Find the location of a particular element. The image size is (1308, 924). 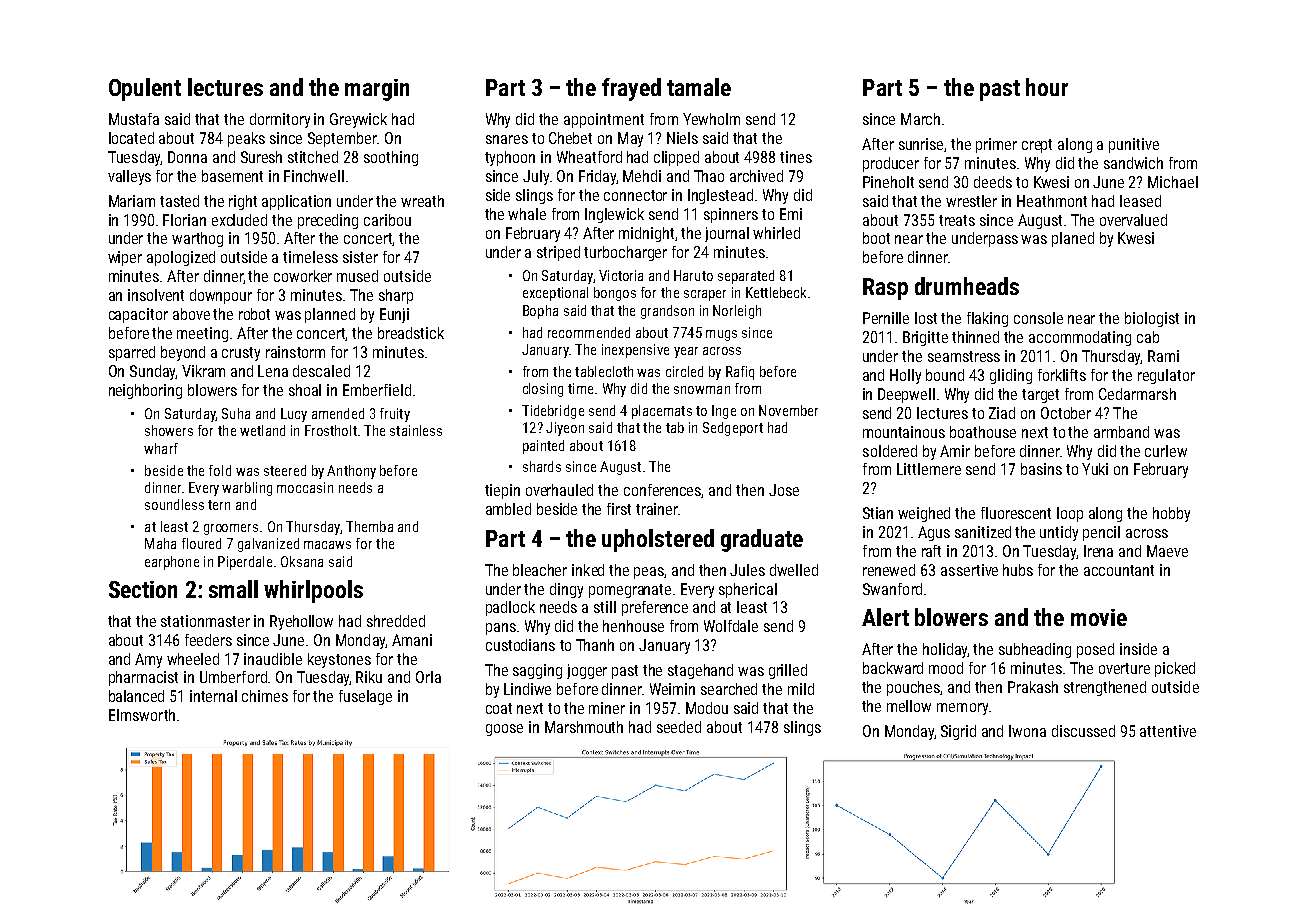

Sigrid is located at coordinates (958, 732).
